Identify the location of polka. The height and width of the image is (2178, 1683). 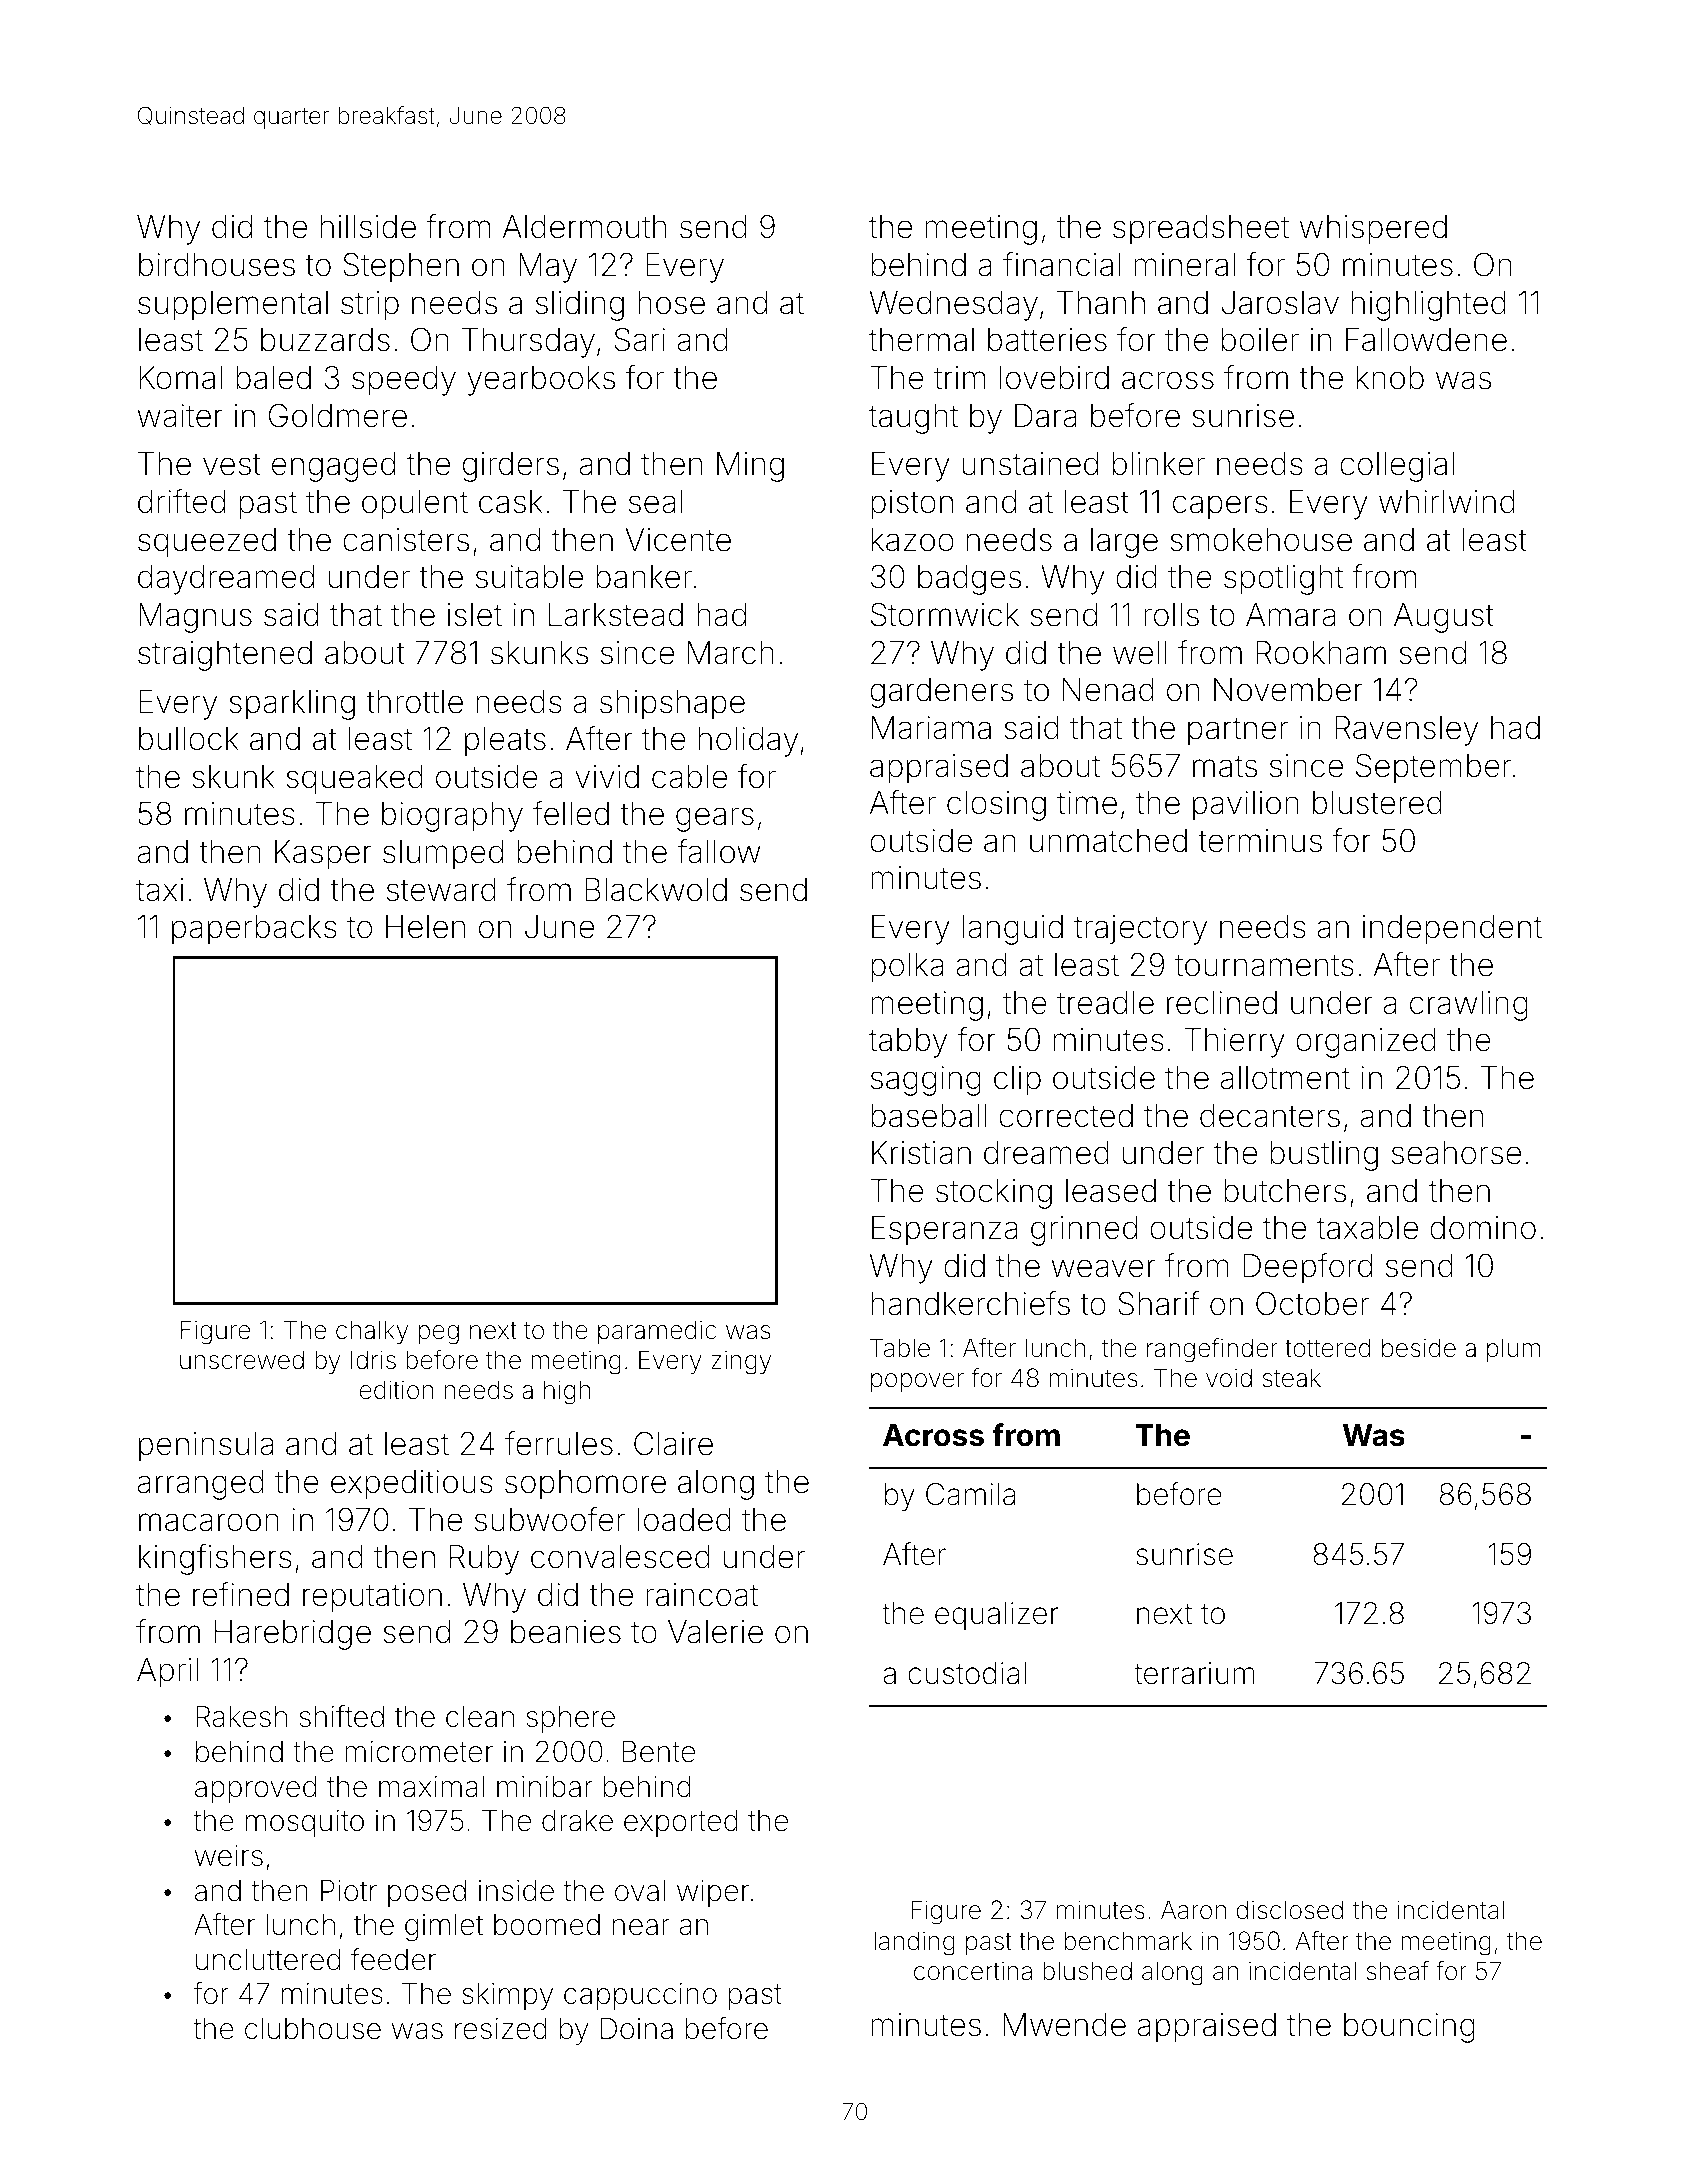
(907, 968).
